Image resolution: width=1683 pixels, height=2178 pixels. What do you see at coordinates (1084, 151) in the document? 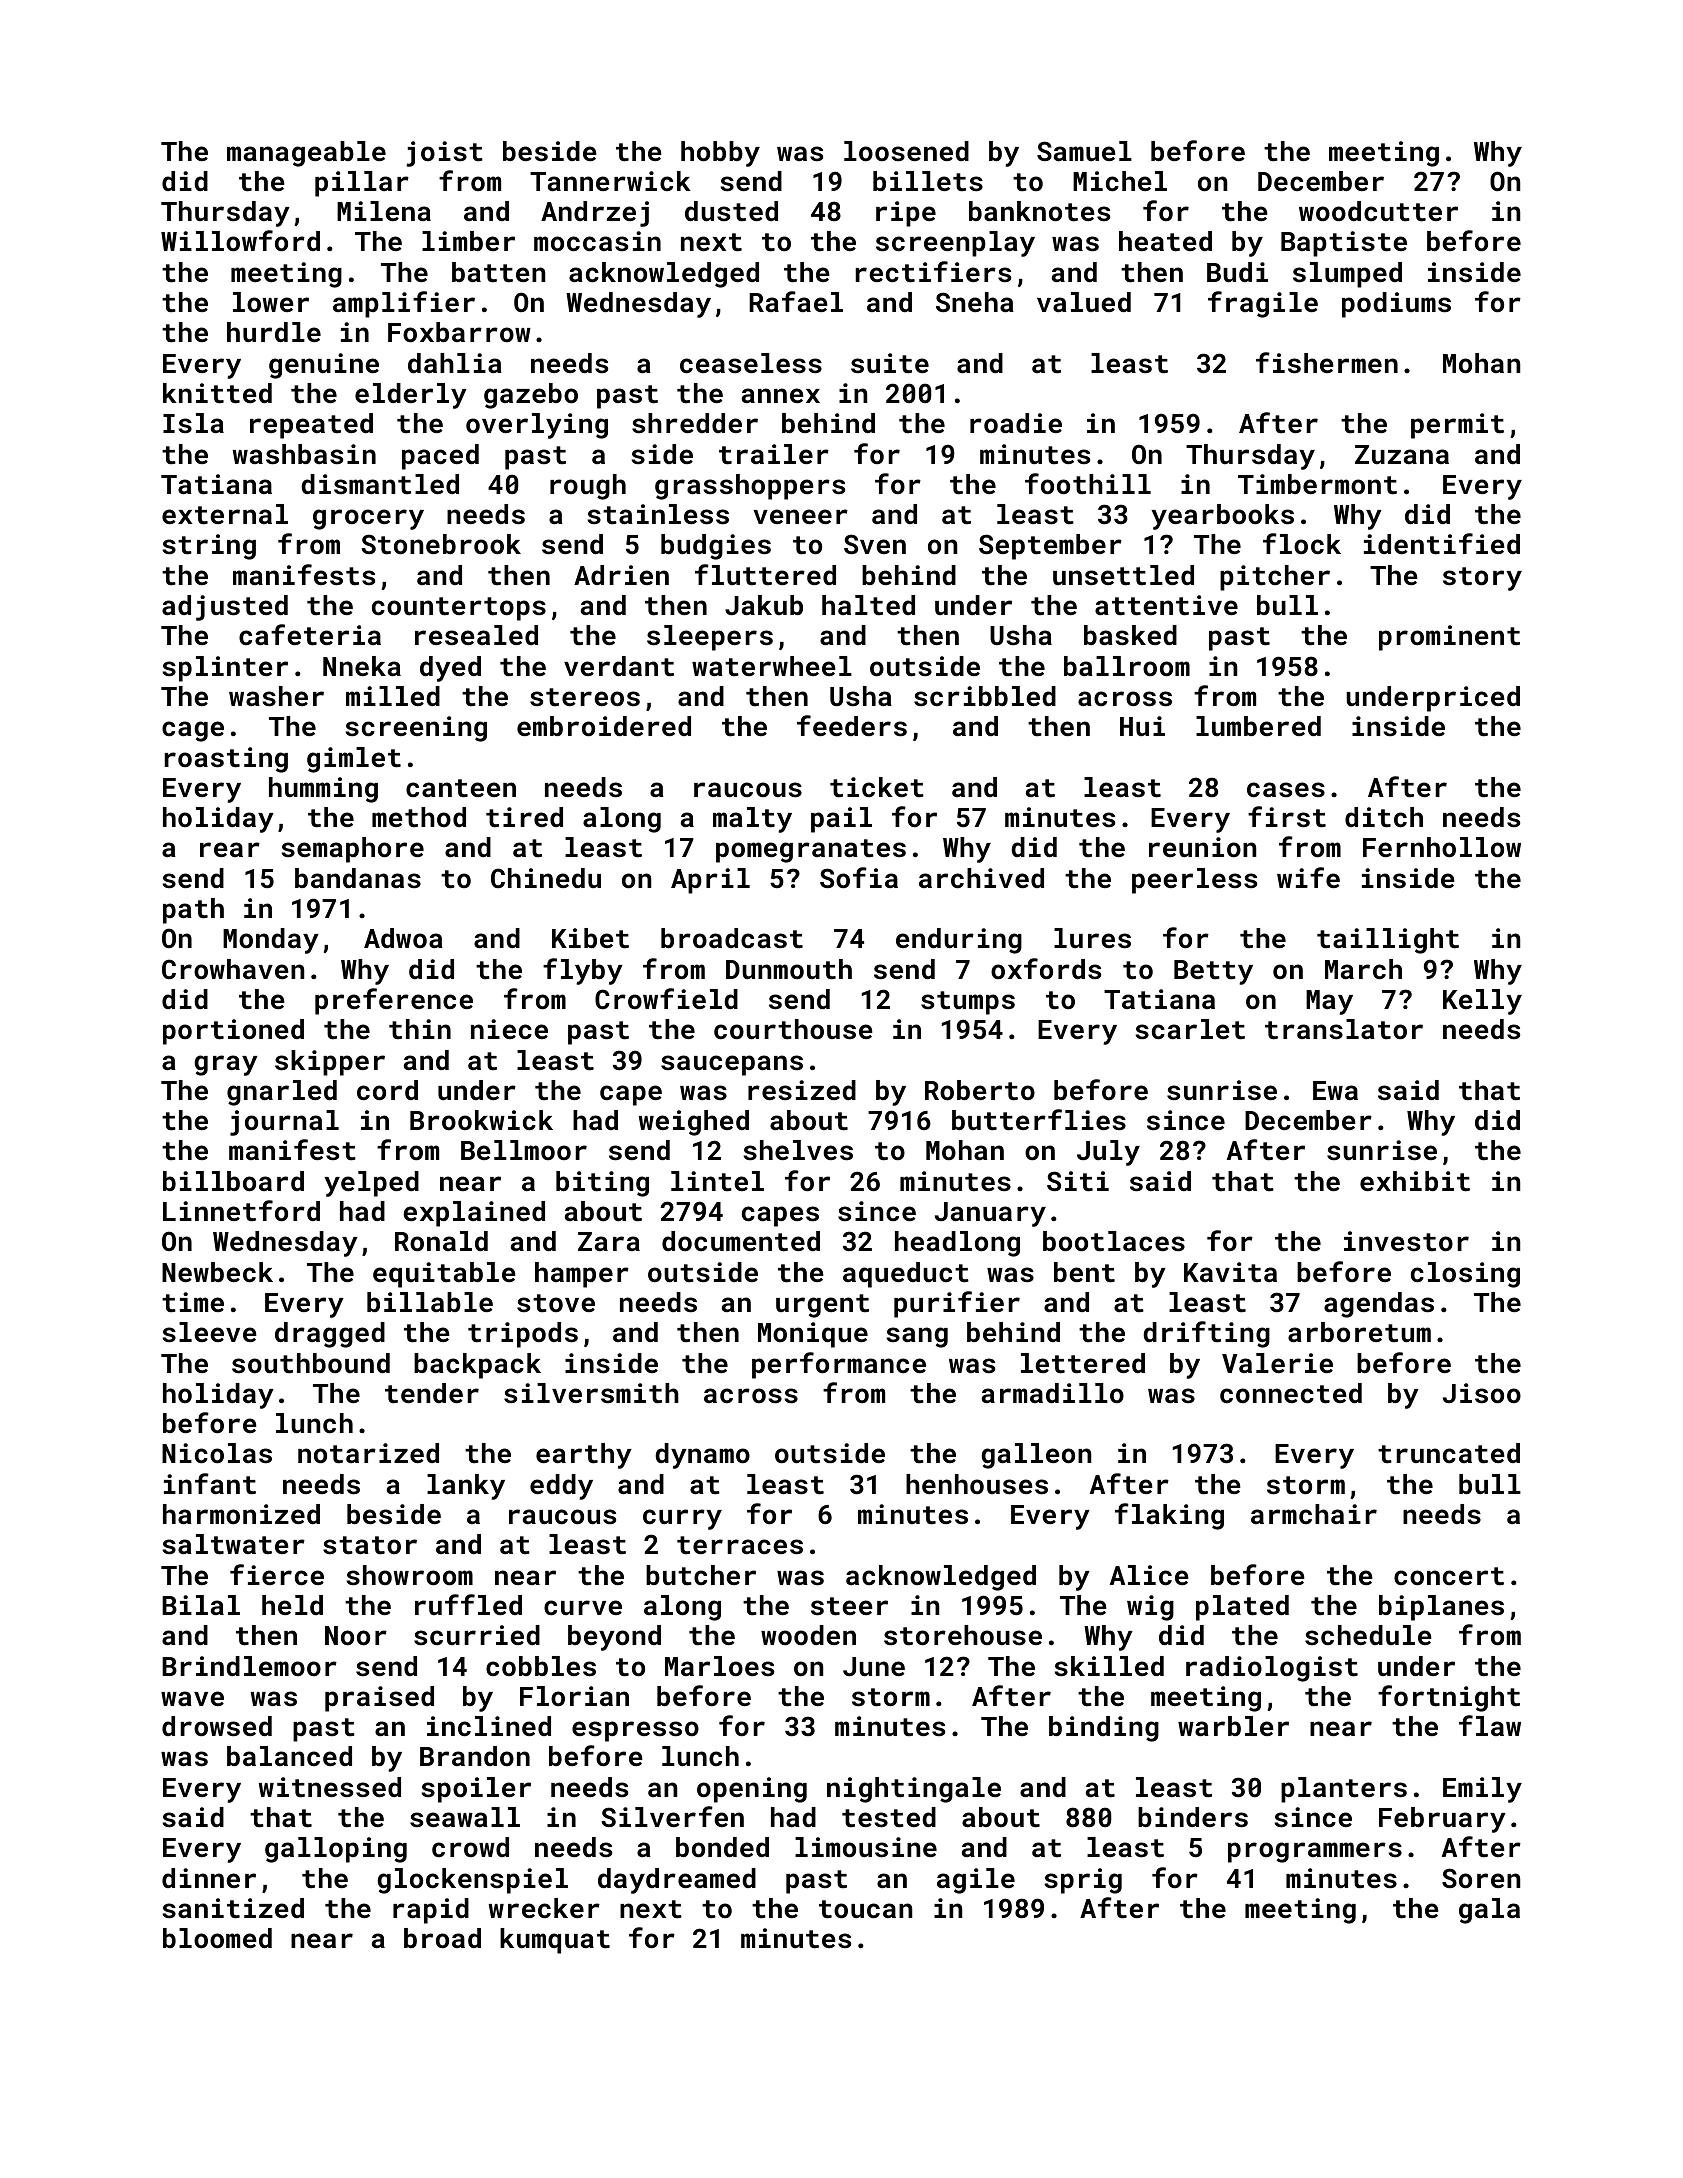
I see `Samuel` at bounding box center [1084, 151].
